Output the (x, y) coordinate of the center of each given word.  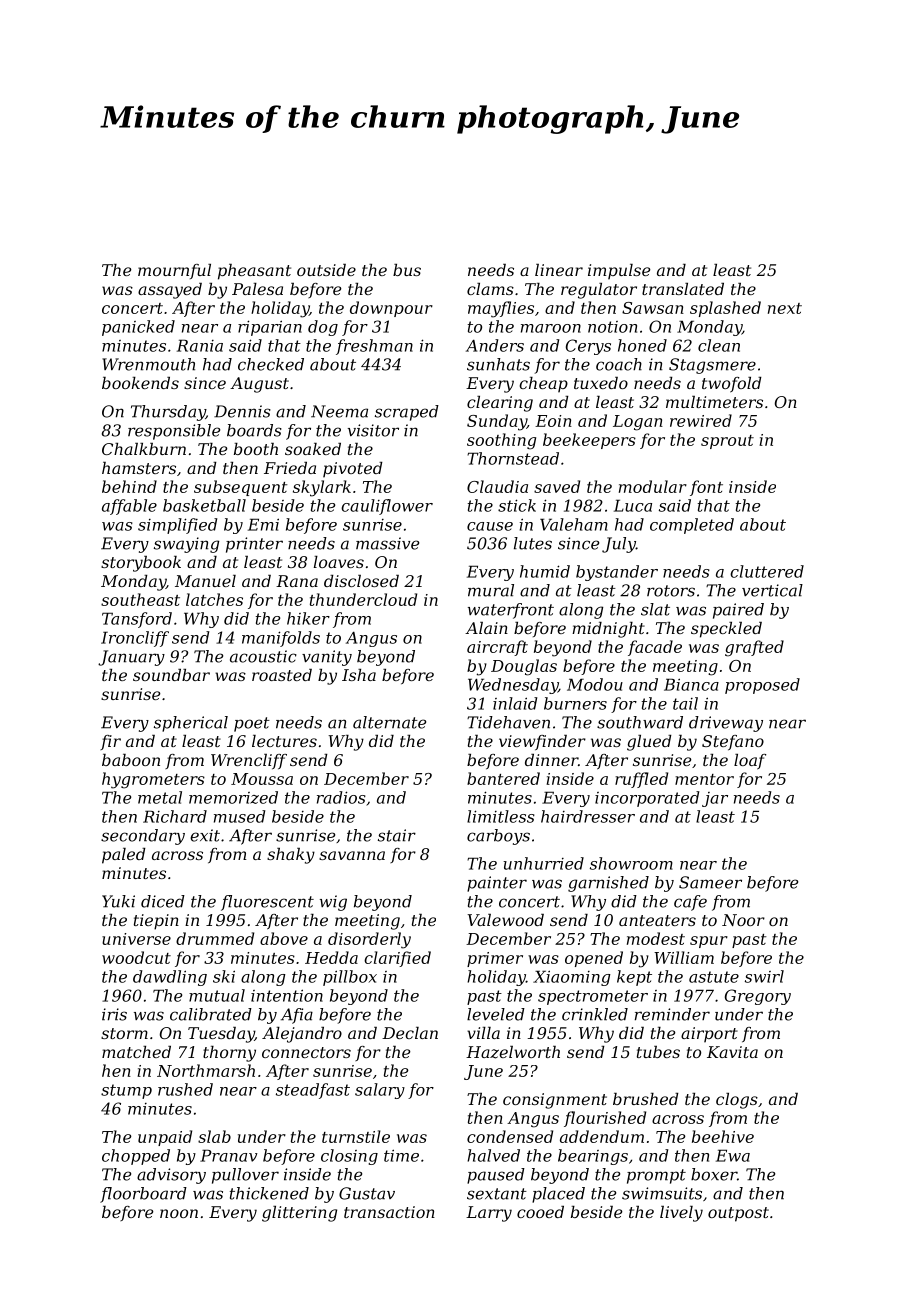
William (684, 957)
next (785, 308)
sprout (727, 442)
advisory (171, 1176)
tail (685, 703)
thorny (229, 1054)
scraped (407, 413)
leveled (496, 1014)
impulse (619, 272)
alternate (389, 722)
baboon (131, 760)
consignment (555, 1101)
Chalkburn (144, 449)
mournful (174, 271)
